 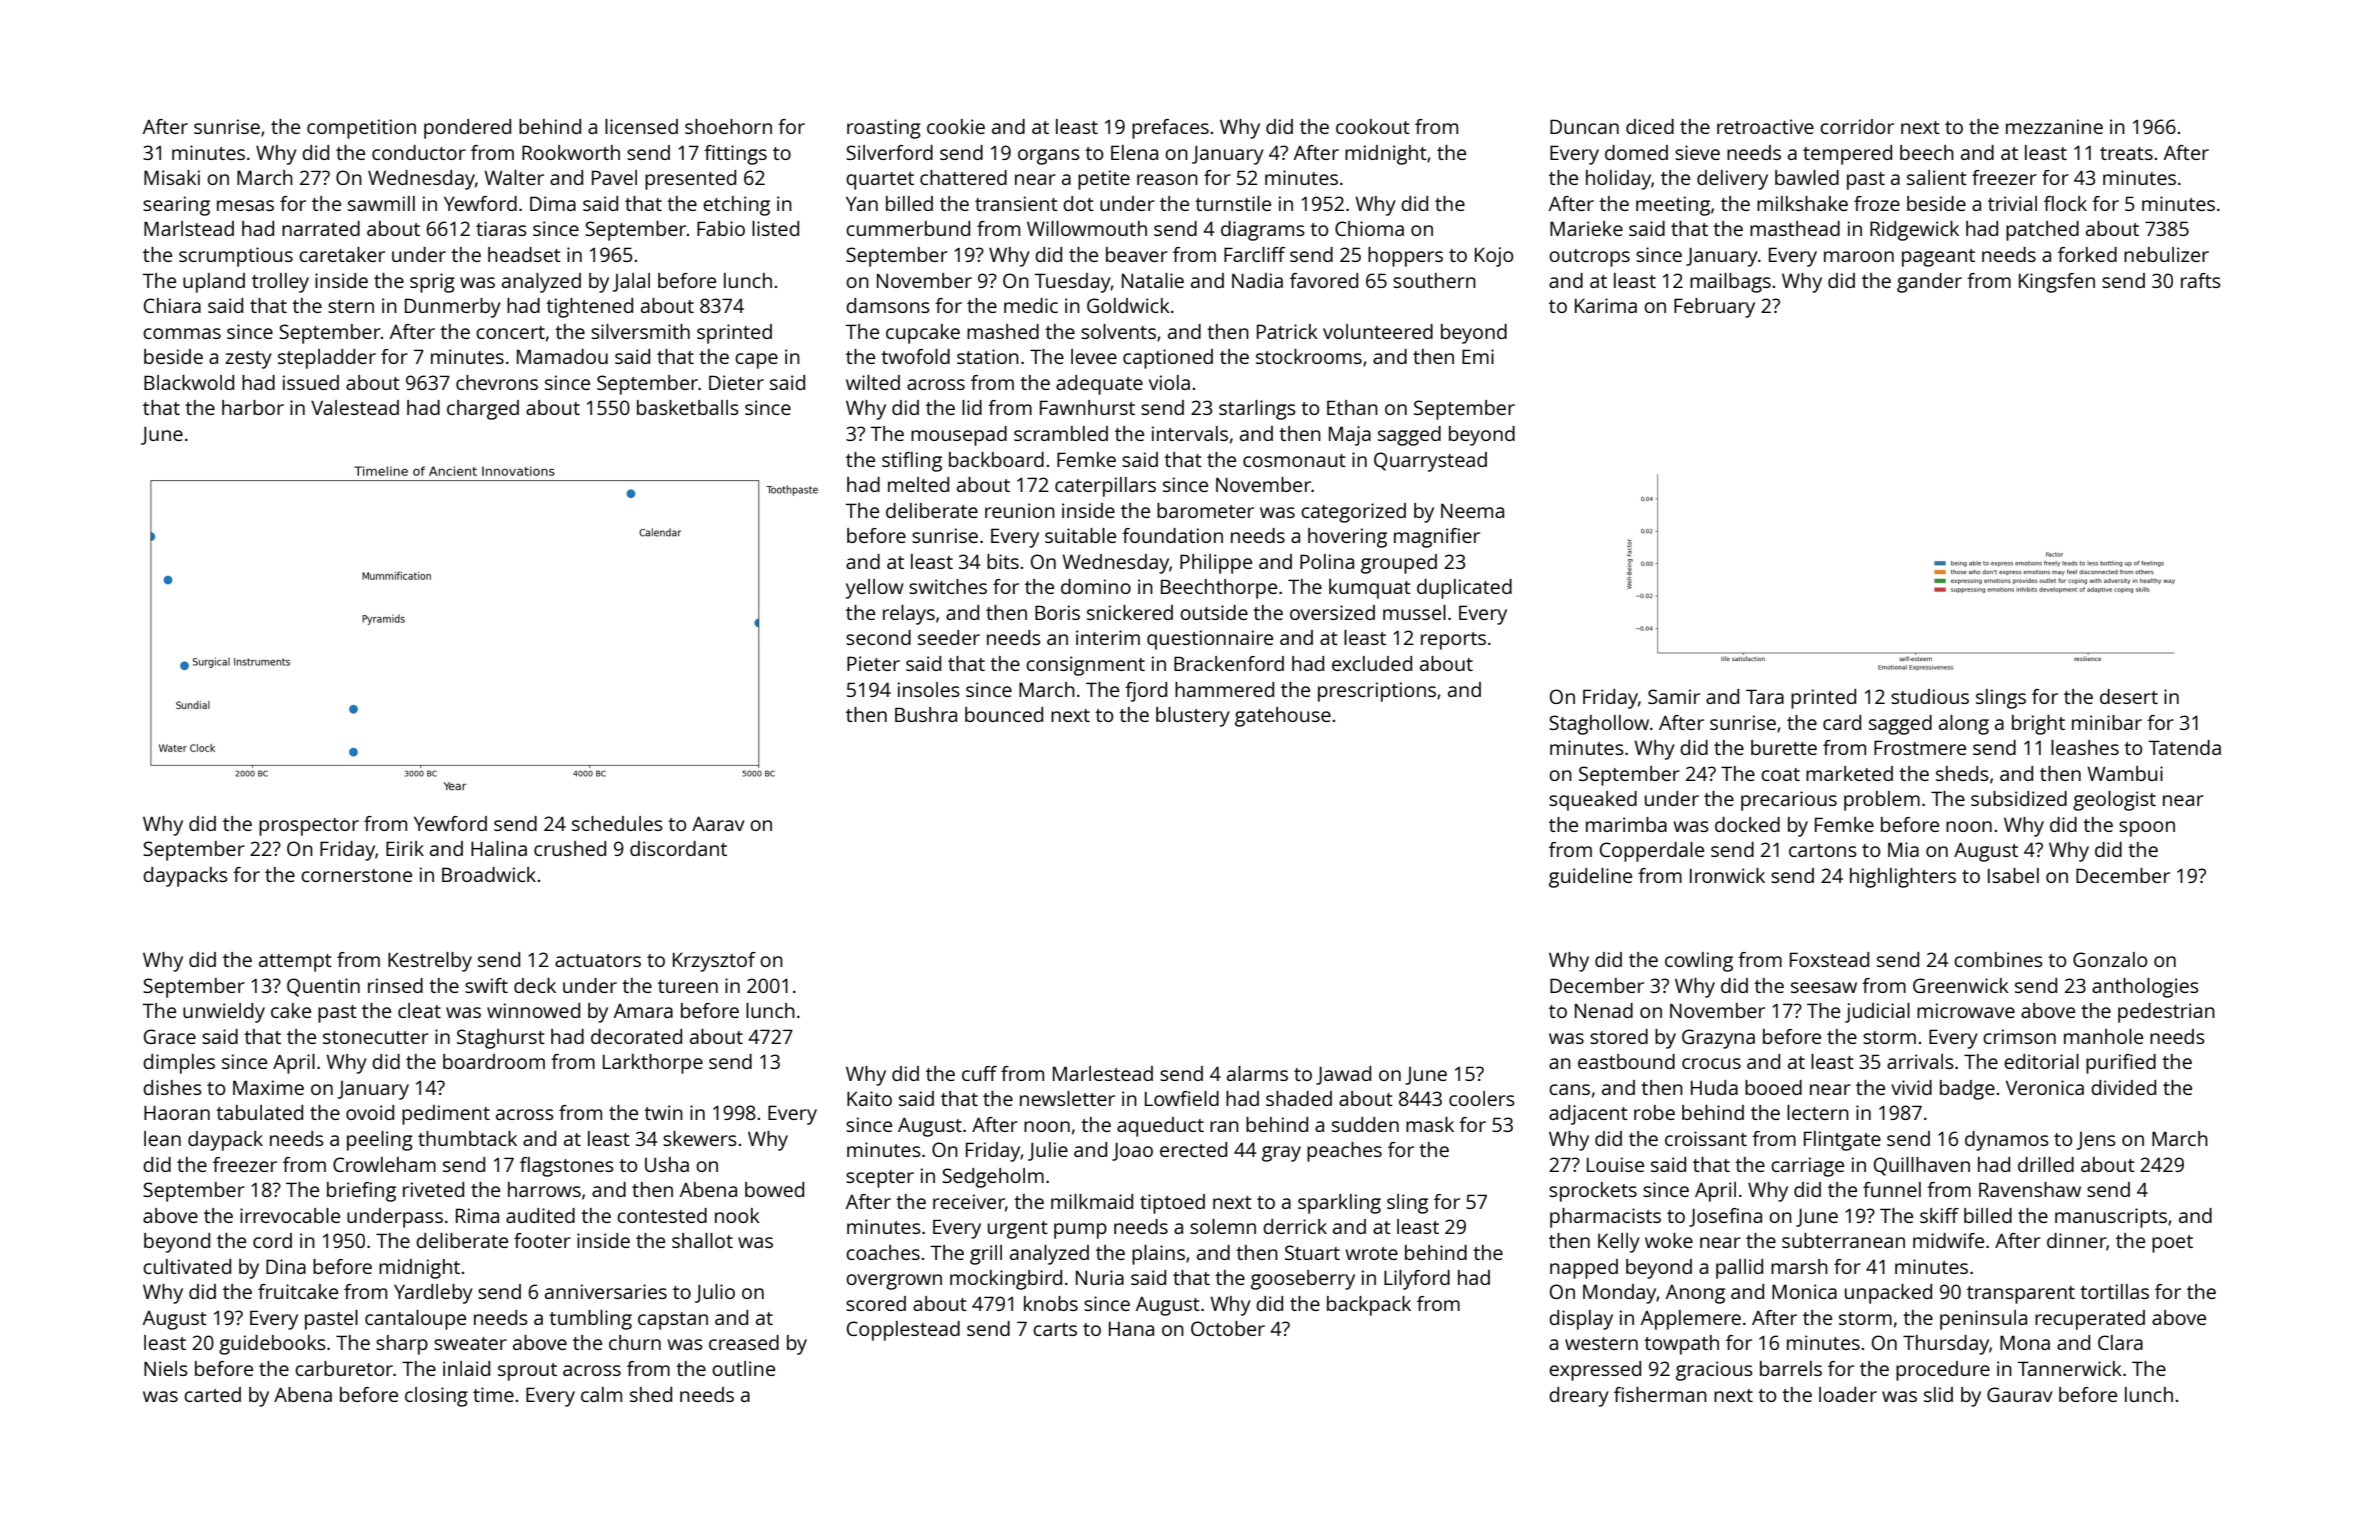 I want to click on gander, so click(x=1929, y=283).
